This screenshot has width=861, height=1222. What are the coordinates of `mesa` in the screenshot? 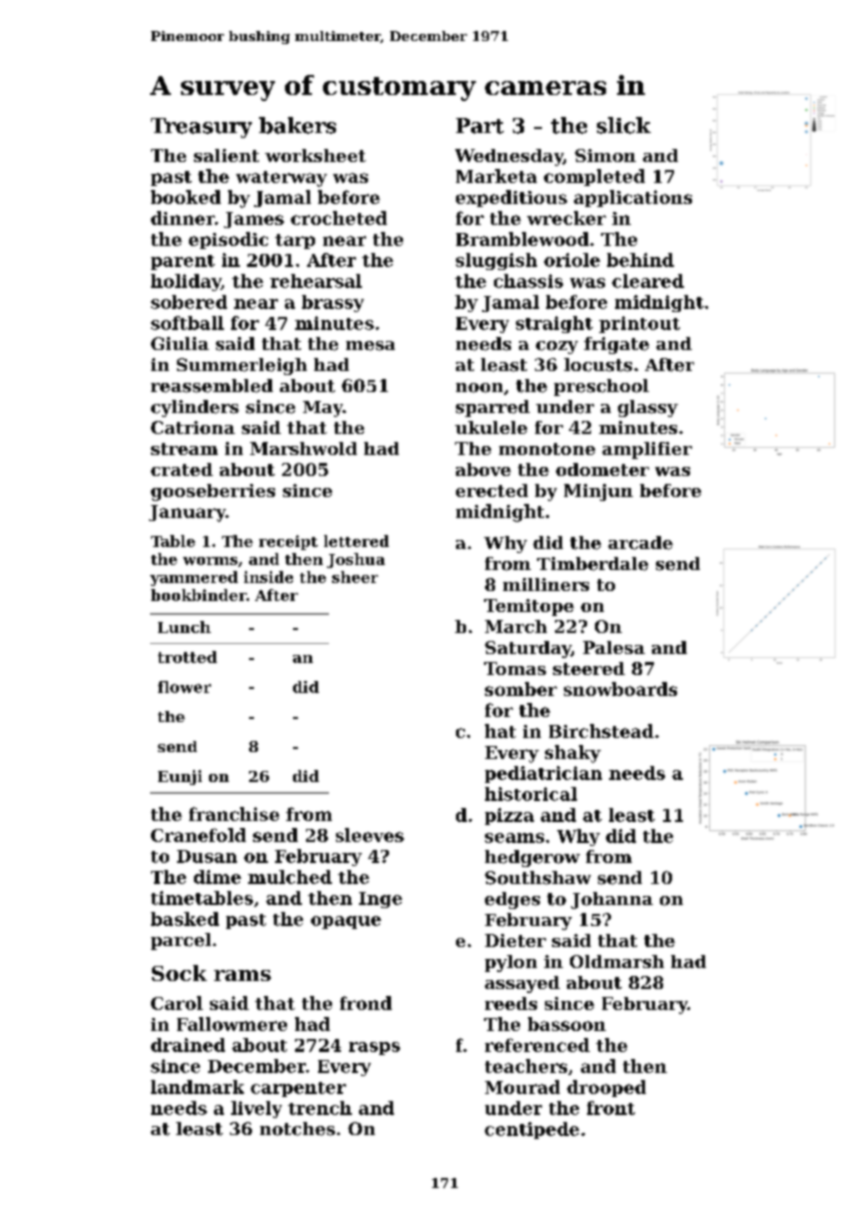 It's located at (370, 346).
